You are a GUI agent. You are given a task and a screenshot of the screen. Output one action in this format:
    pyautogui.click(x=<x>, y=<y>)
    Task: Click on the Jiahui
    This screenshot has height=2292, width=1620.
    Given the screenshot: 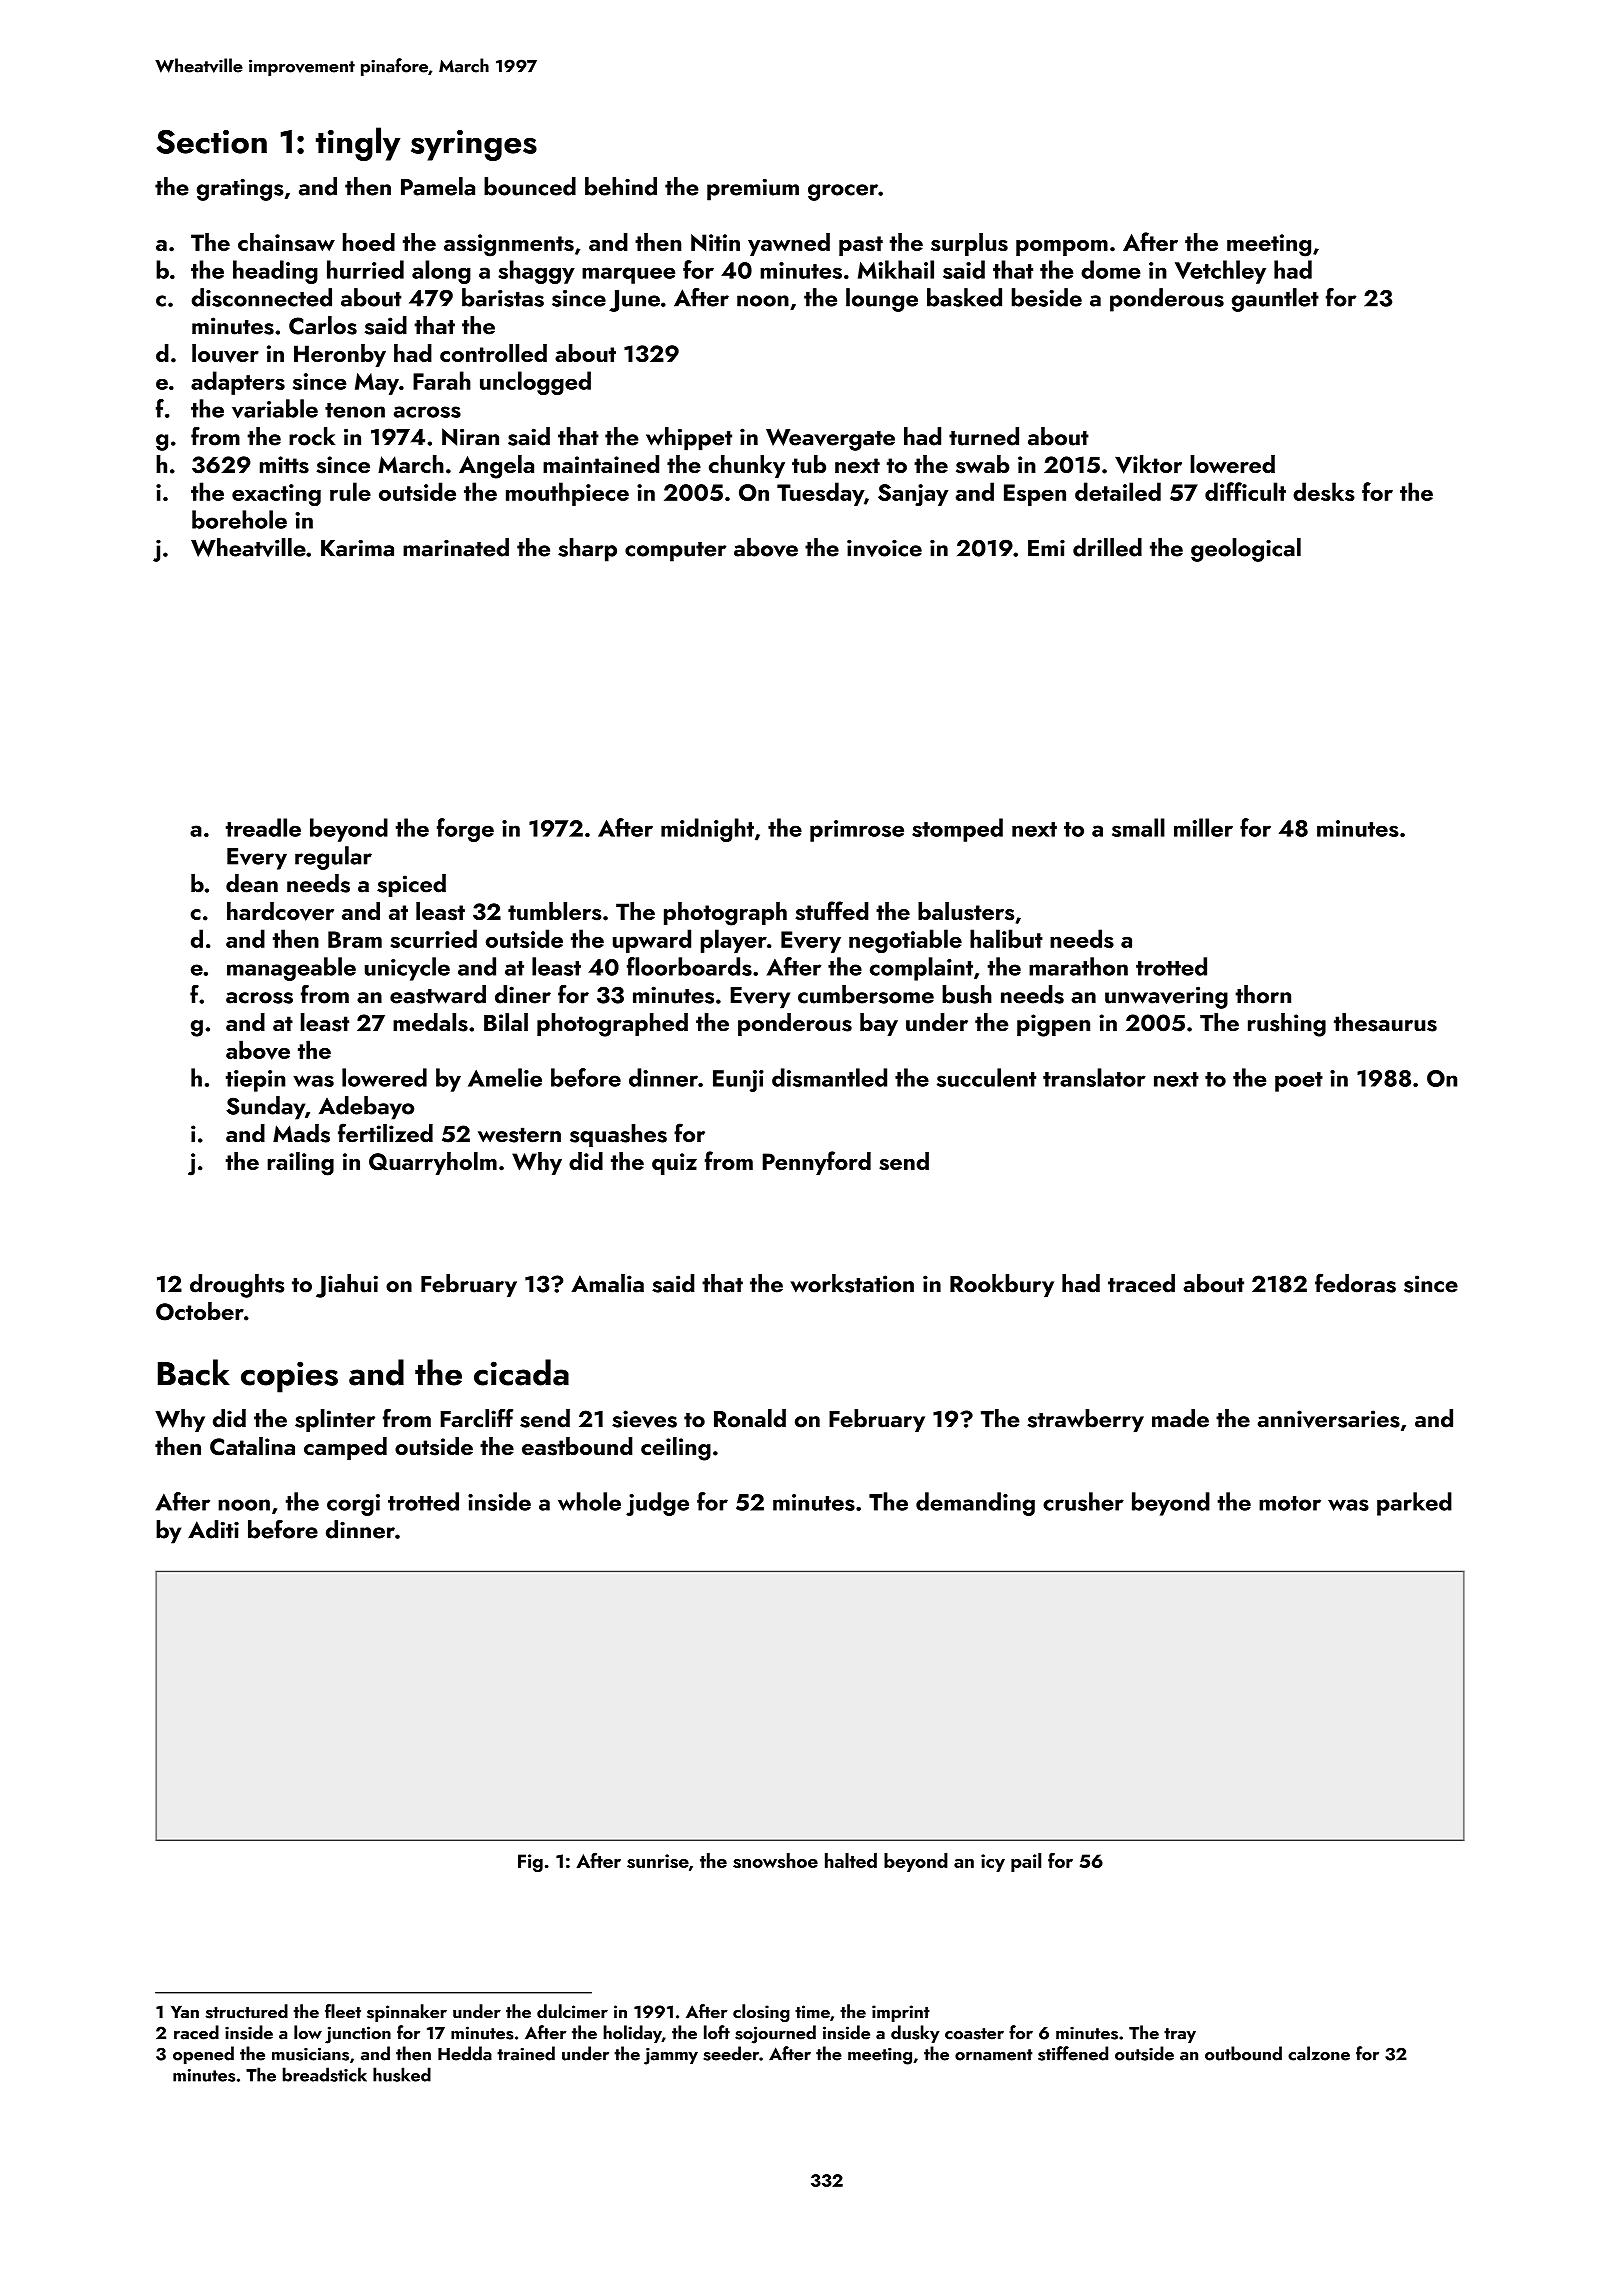 What is the action you would take?
    pyautogui.click(x=347, y=1286)
